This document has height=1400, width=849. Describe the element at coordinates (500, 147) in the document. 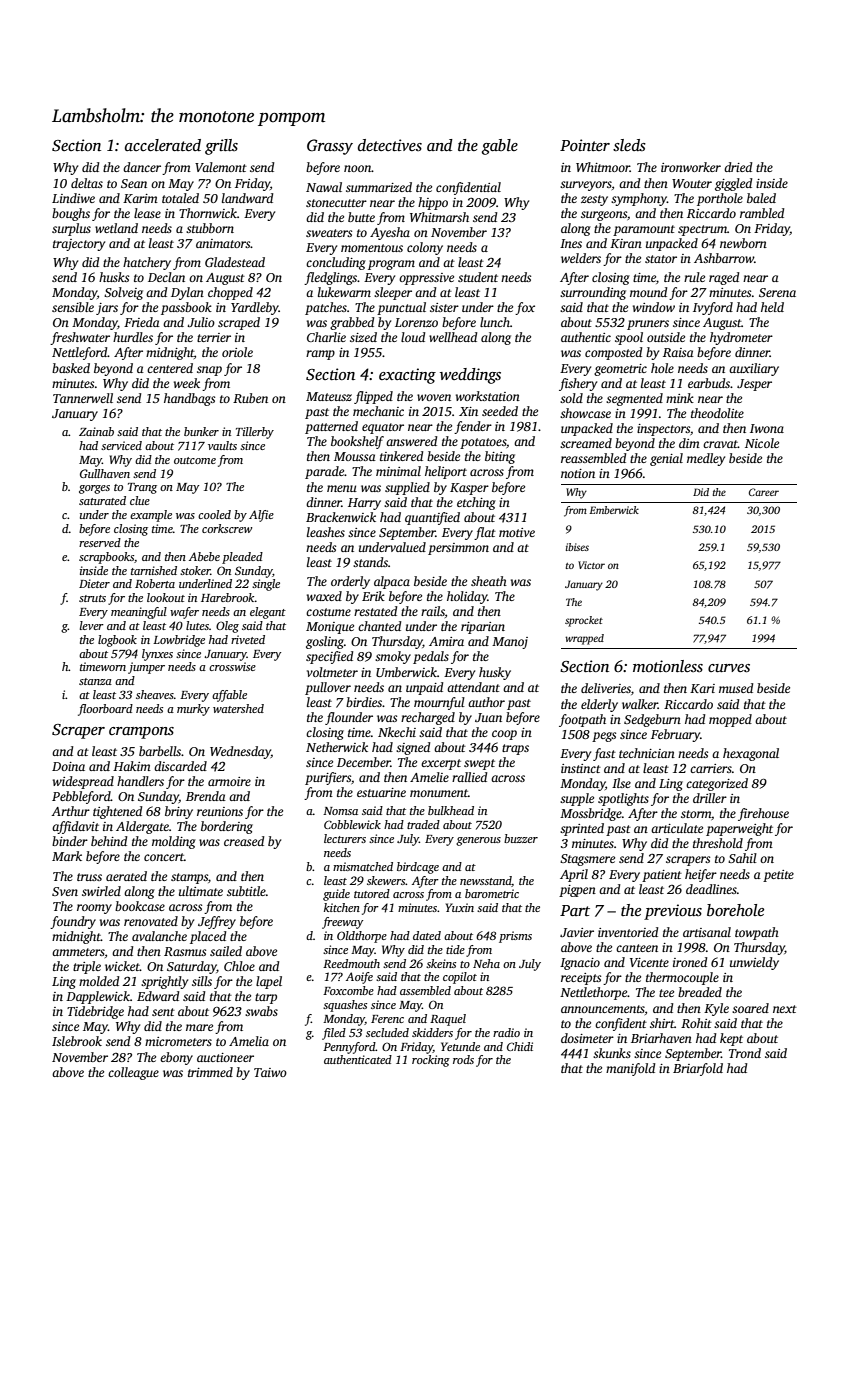

I see `gable` at that location.
